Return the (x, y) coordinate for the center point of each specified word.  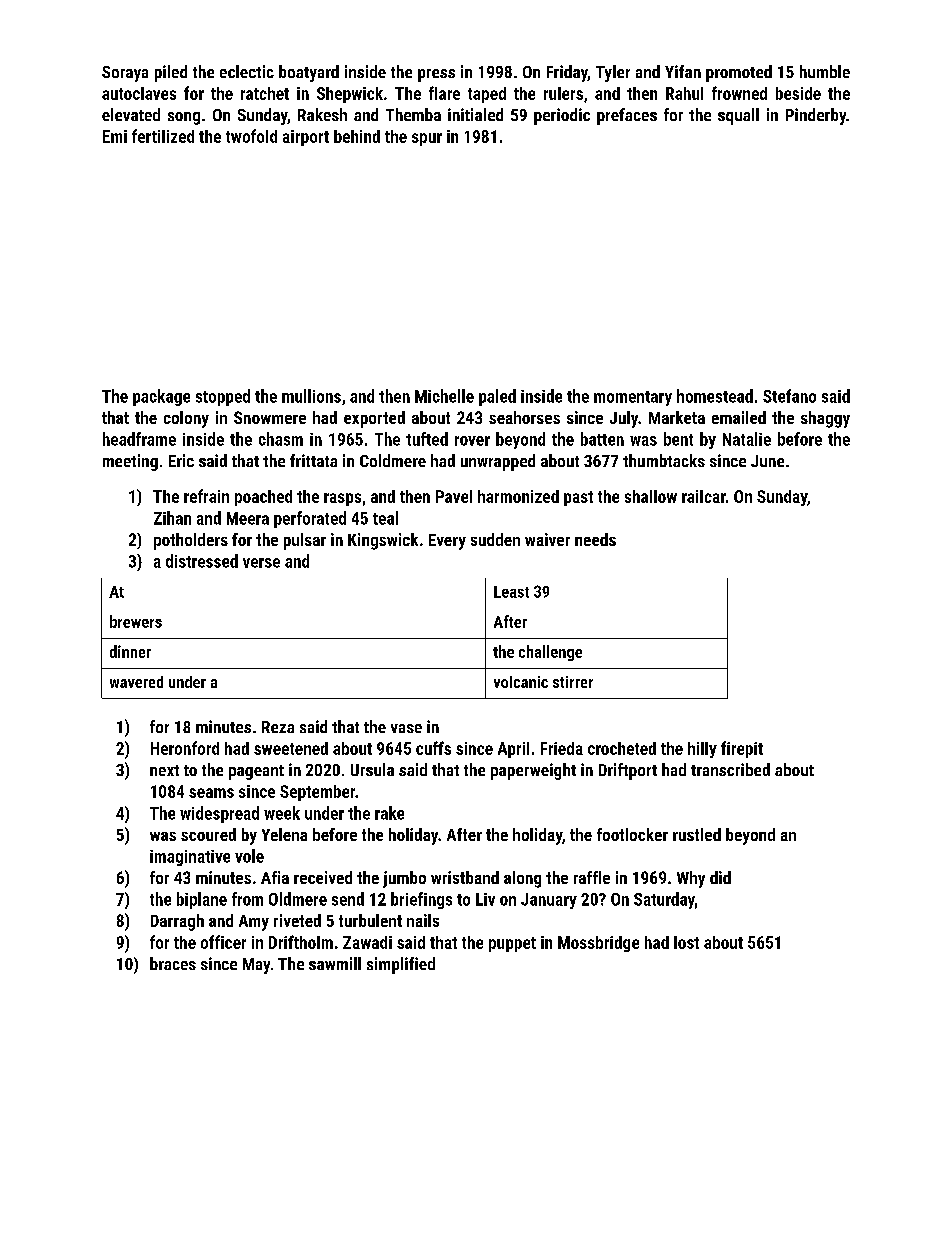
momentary (633, 398)
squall (738, 116)
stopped (223, 397)
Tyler (613, 73)
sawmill (335, 963)
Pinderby (816, 116)
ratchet (265, 93)
